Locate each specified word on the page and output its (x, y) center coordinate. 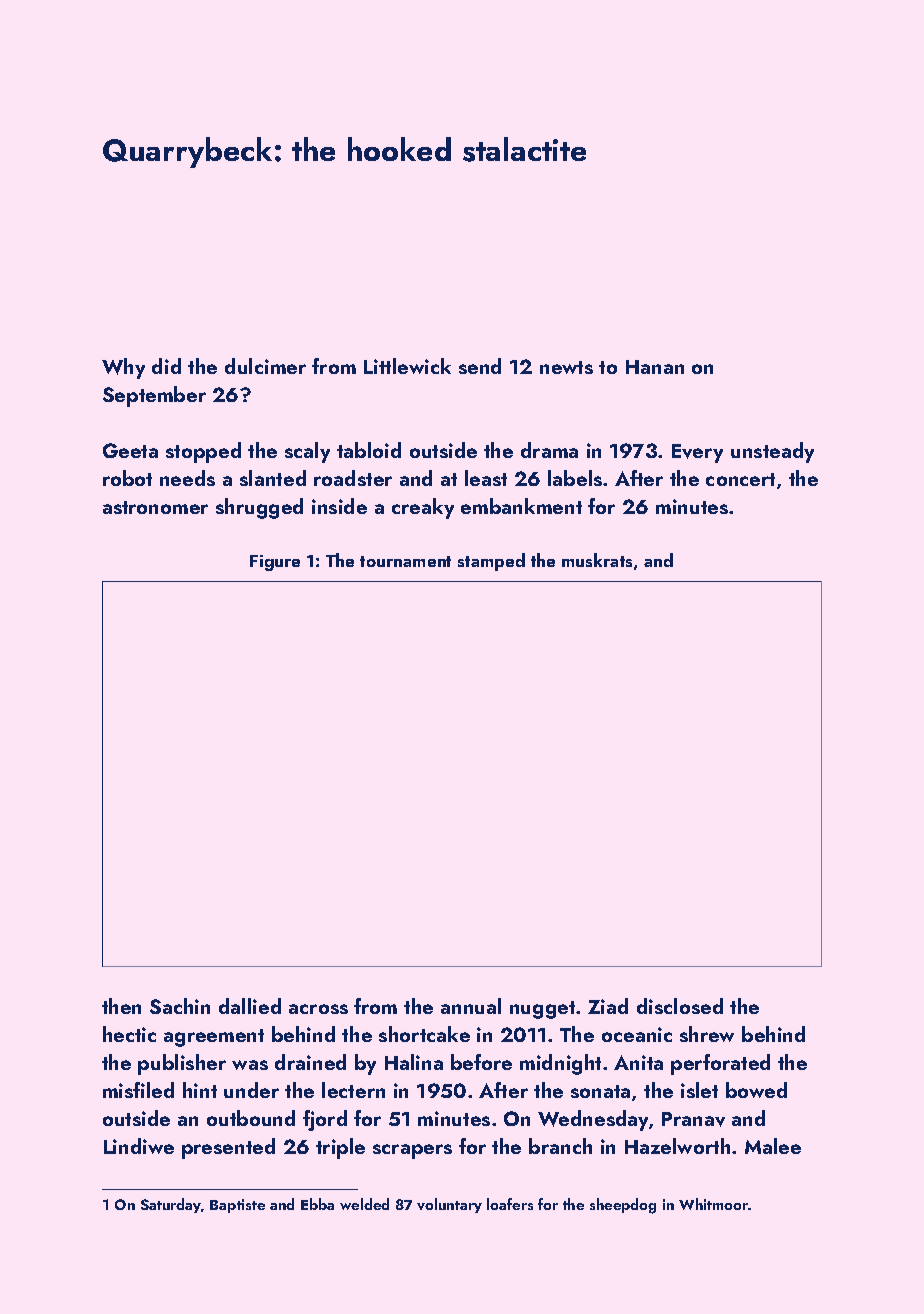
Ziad (608, 1006)
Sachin (180, 1006)
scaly (307, 452)
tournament (405, 561)
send (480, 366)
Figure (275, 563)
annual (471, 1006)
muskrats (597, 560)
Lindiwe (139, 1146)
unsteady (772, 452)
